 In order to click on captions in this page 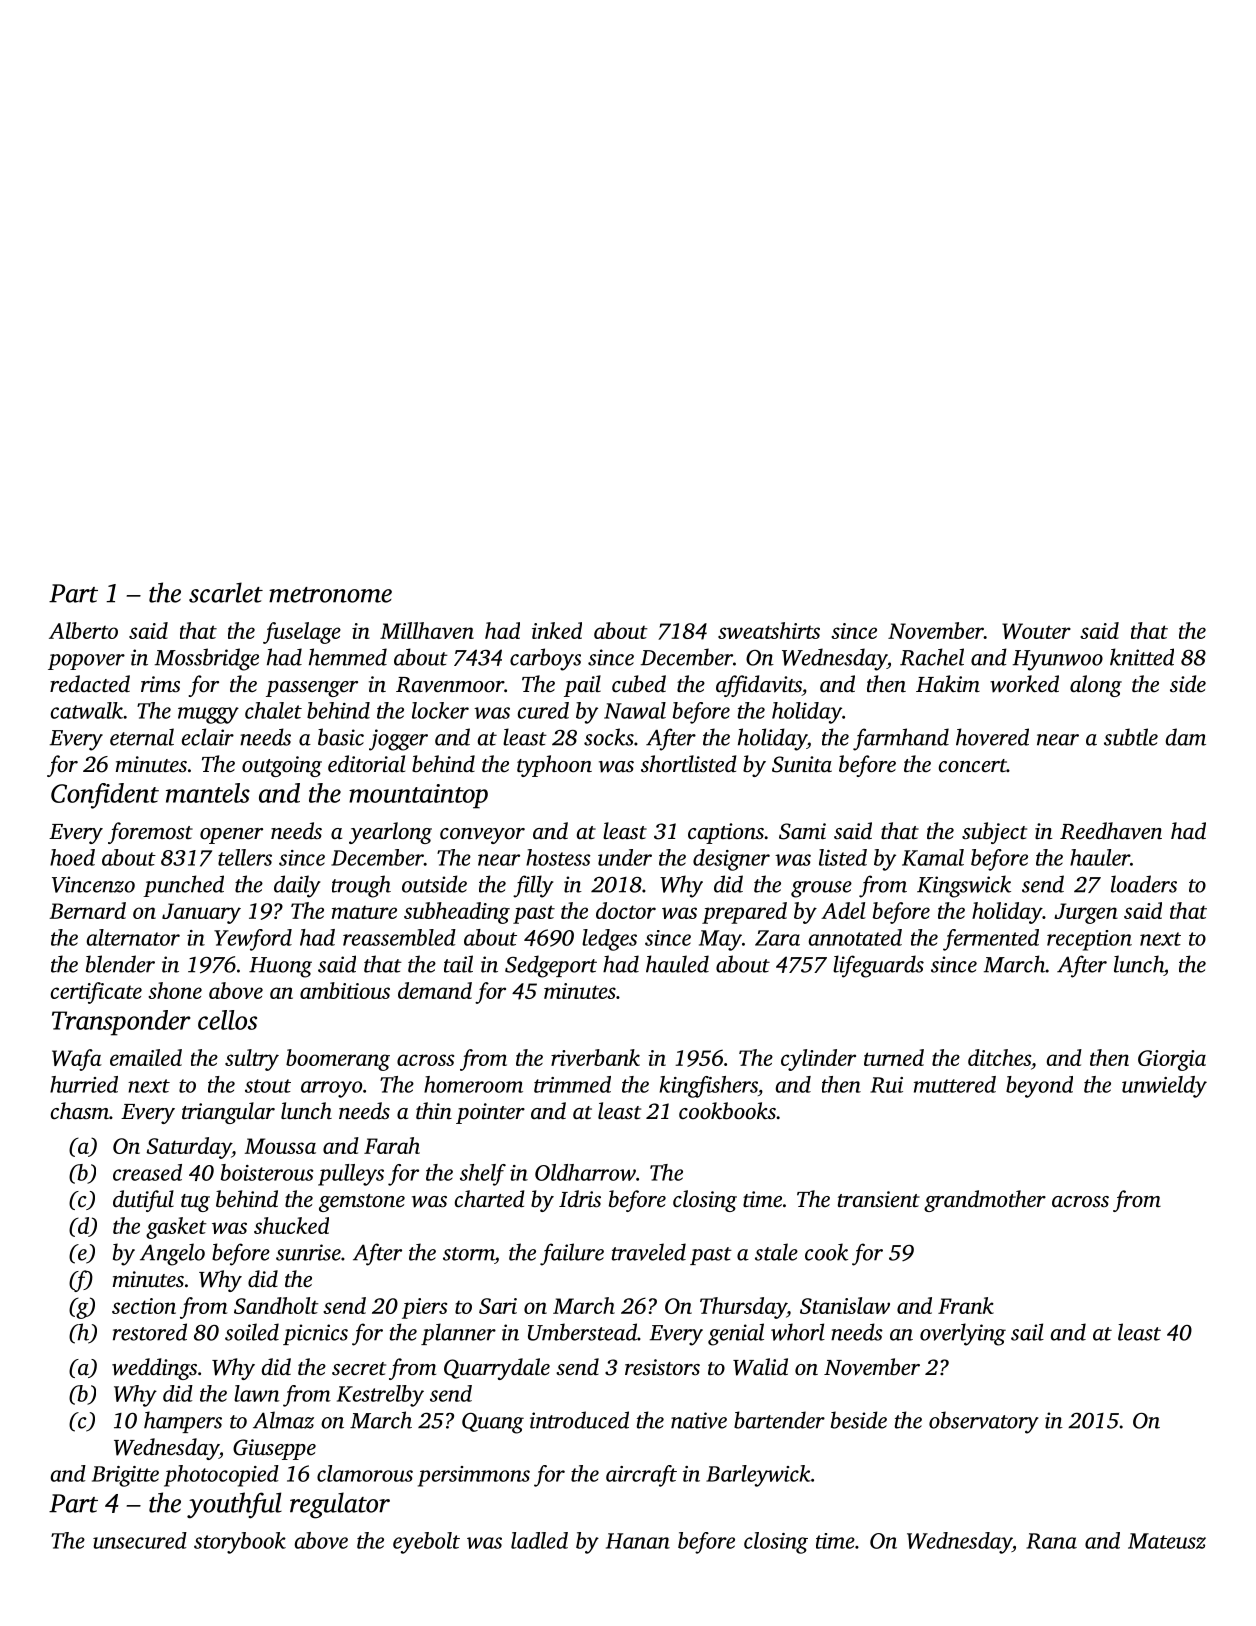, I will do `click(726, 833)`.
